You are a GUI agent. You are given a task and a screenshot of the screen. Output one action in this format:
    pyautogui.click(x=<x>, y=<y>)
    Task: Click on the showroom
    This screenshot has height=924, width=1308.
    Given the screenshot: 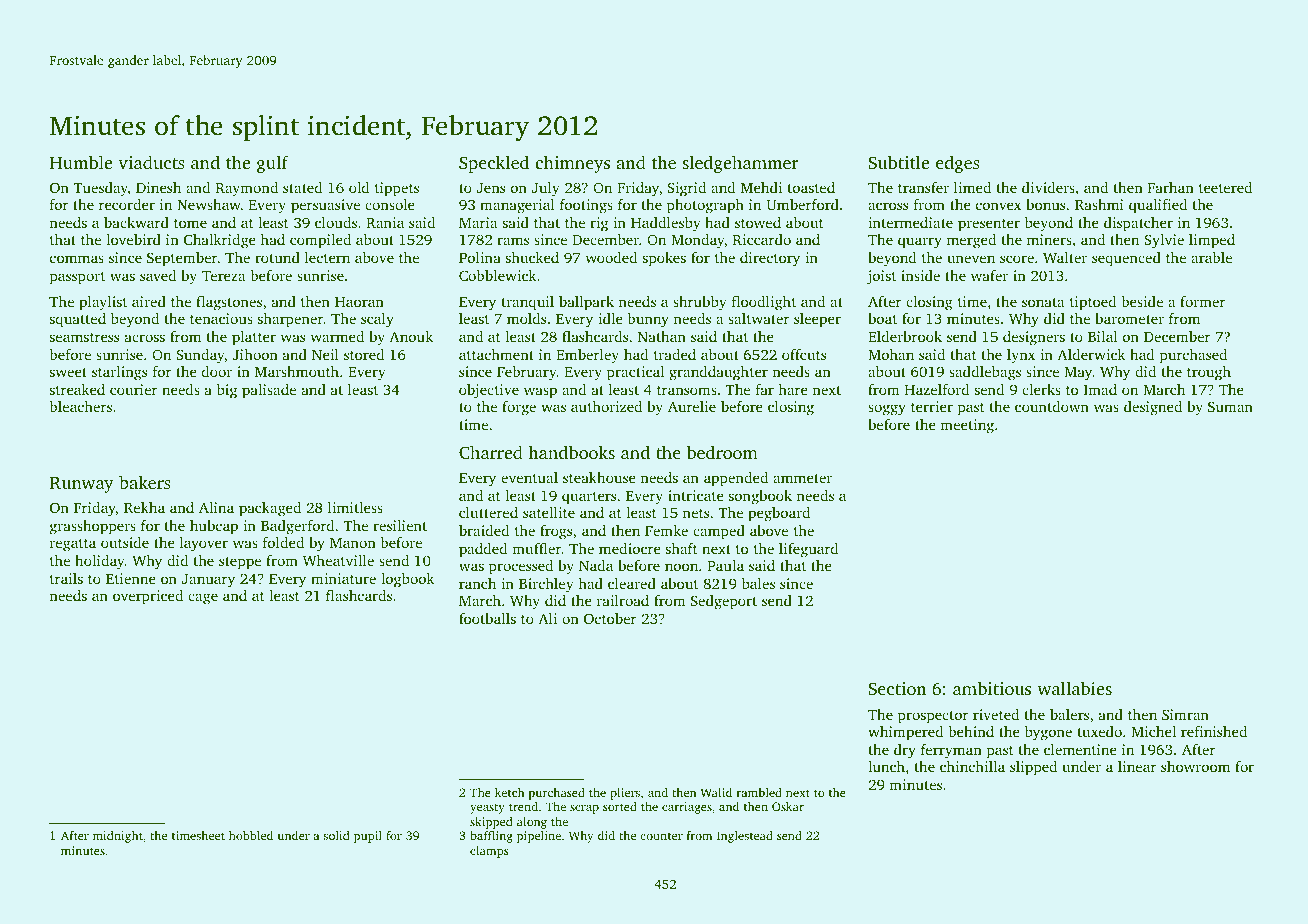 What is the action you would take?
    pyautogui.click(x=1195, y=766)
